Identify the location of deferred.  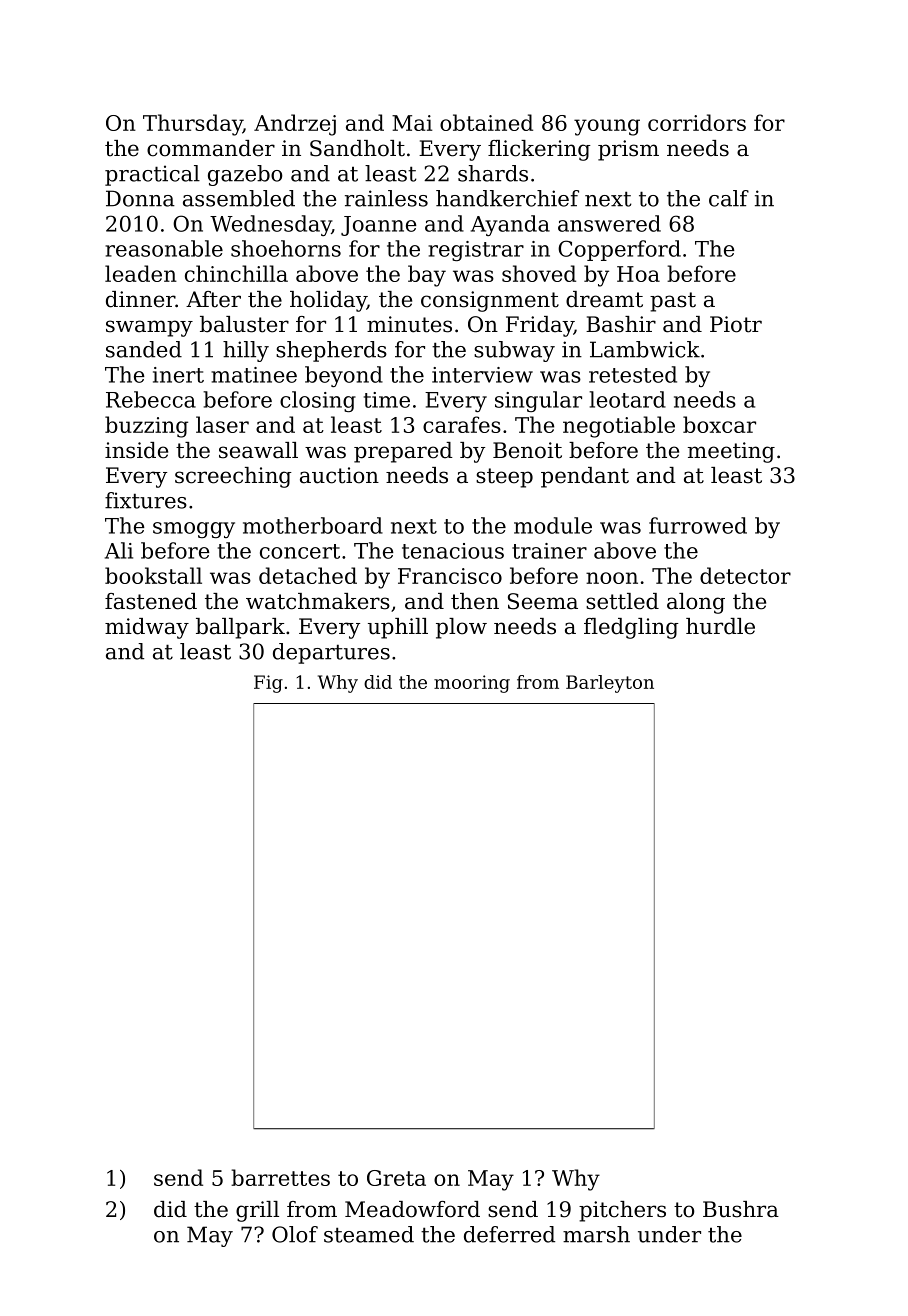
(509, 1234).
